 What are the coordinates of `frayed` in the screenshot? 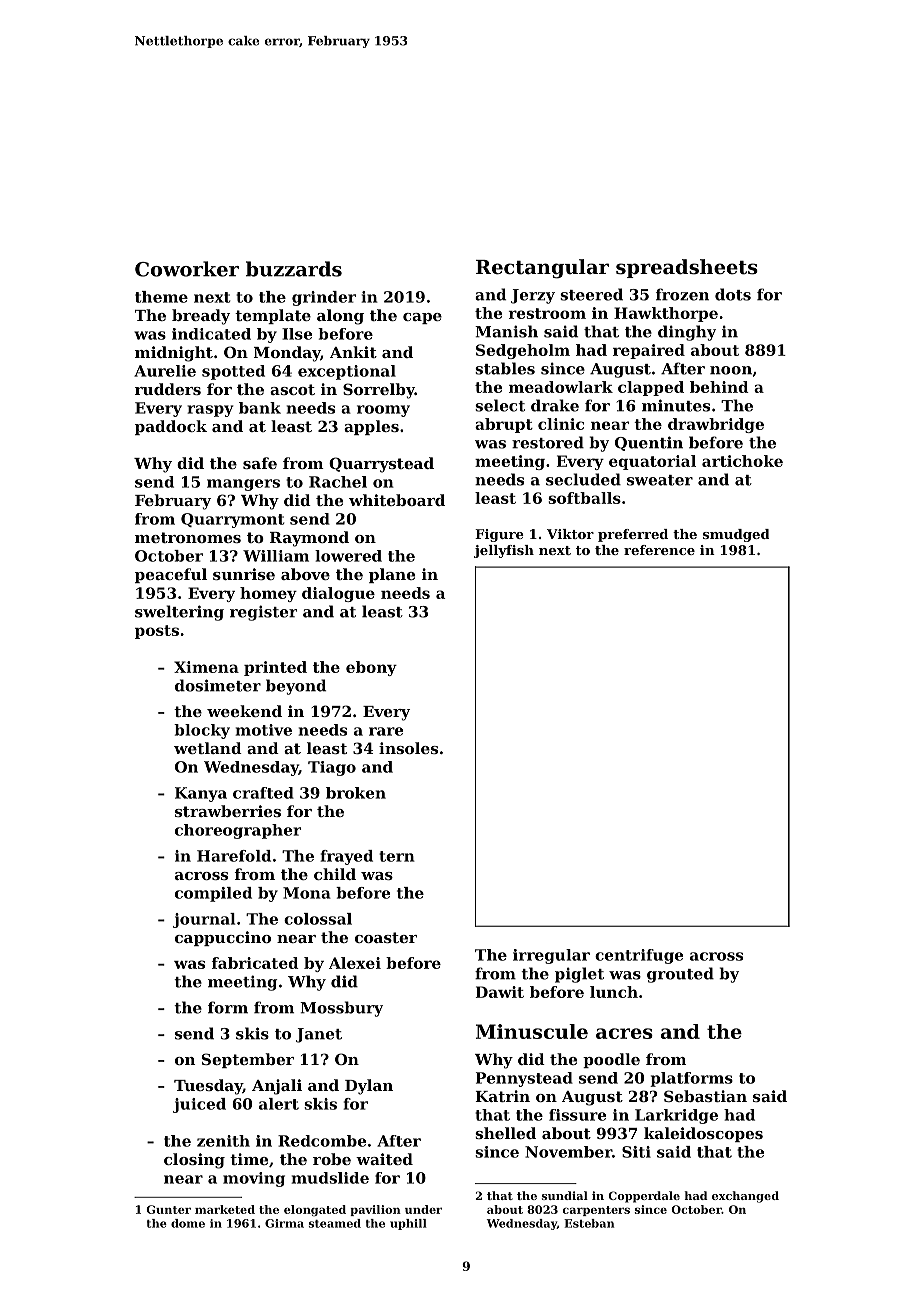 It's located at (347, 857).
